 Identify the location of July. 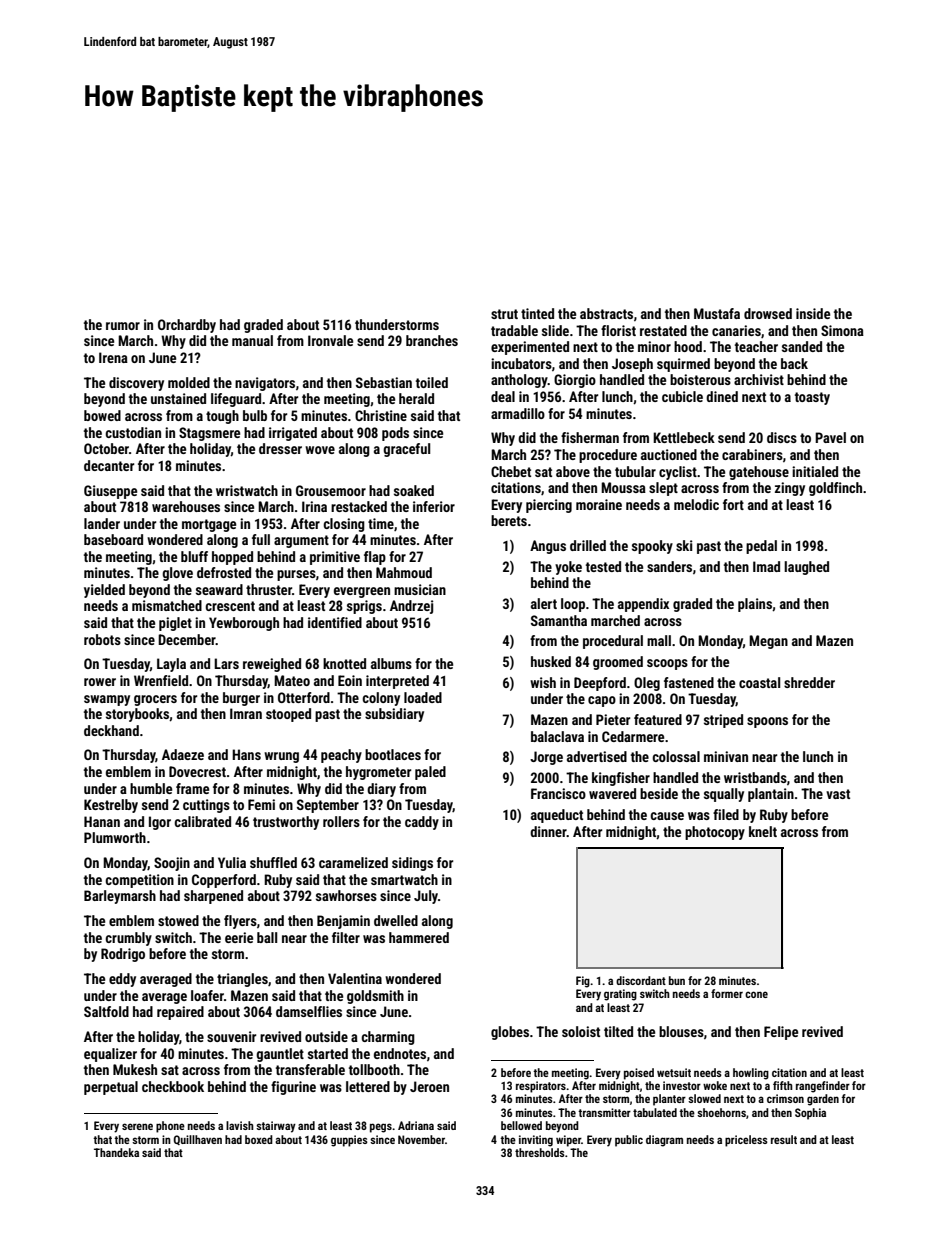
(426, 897).
